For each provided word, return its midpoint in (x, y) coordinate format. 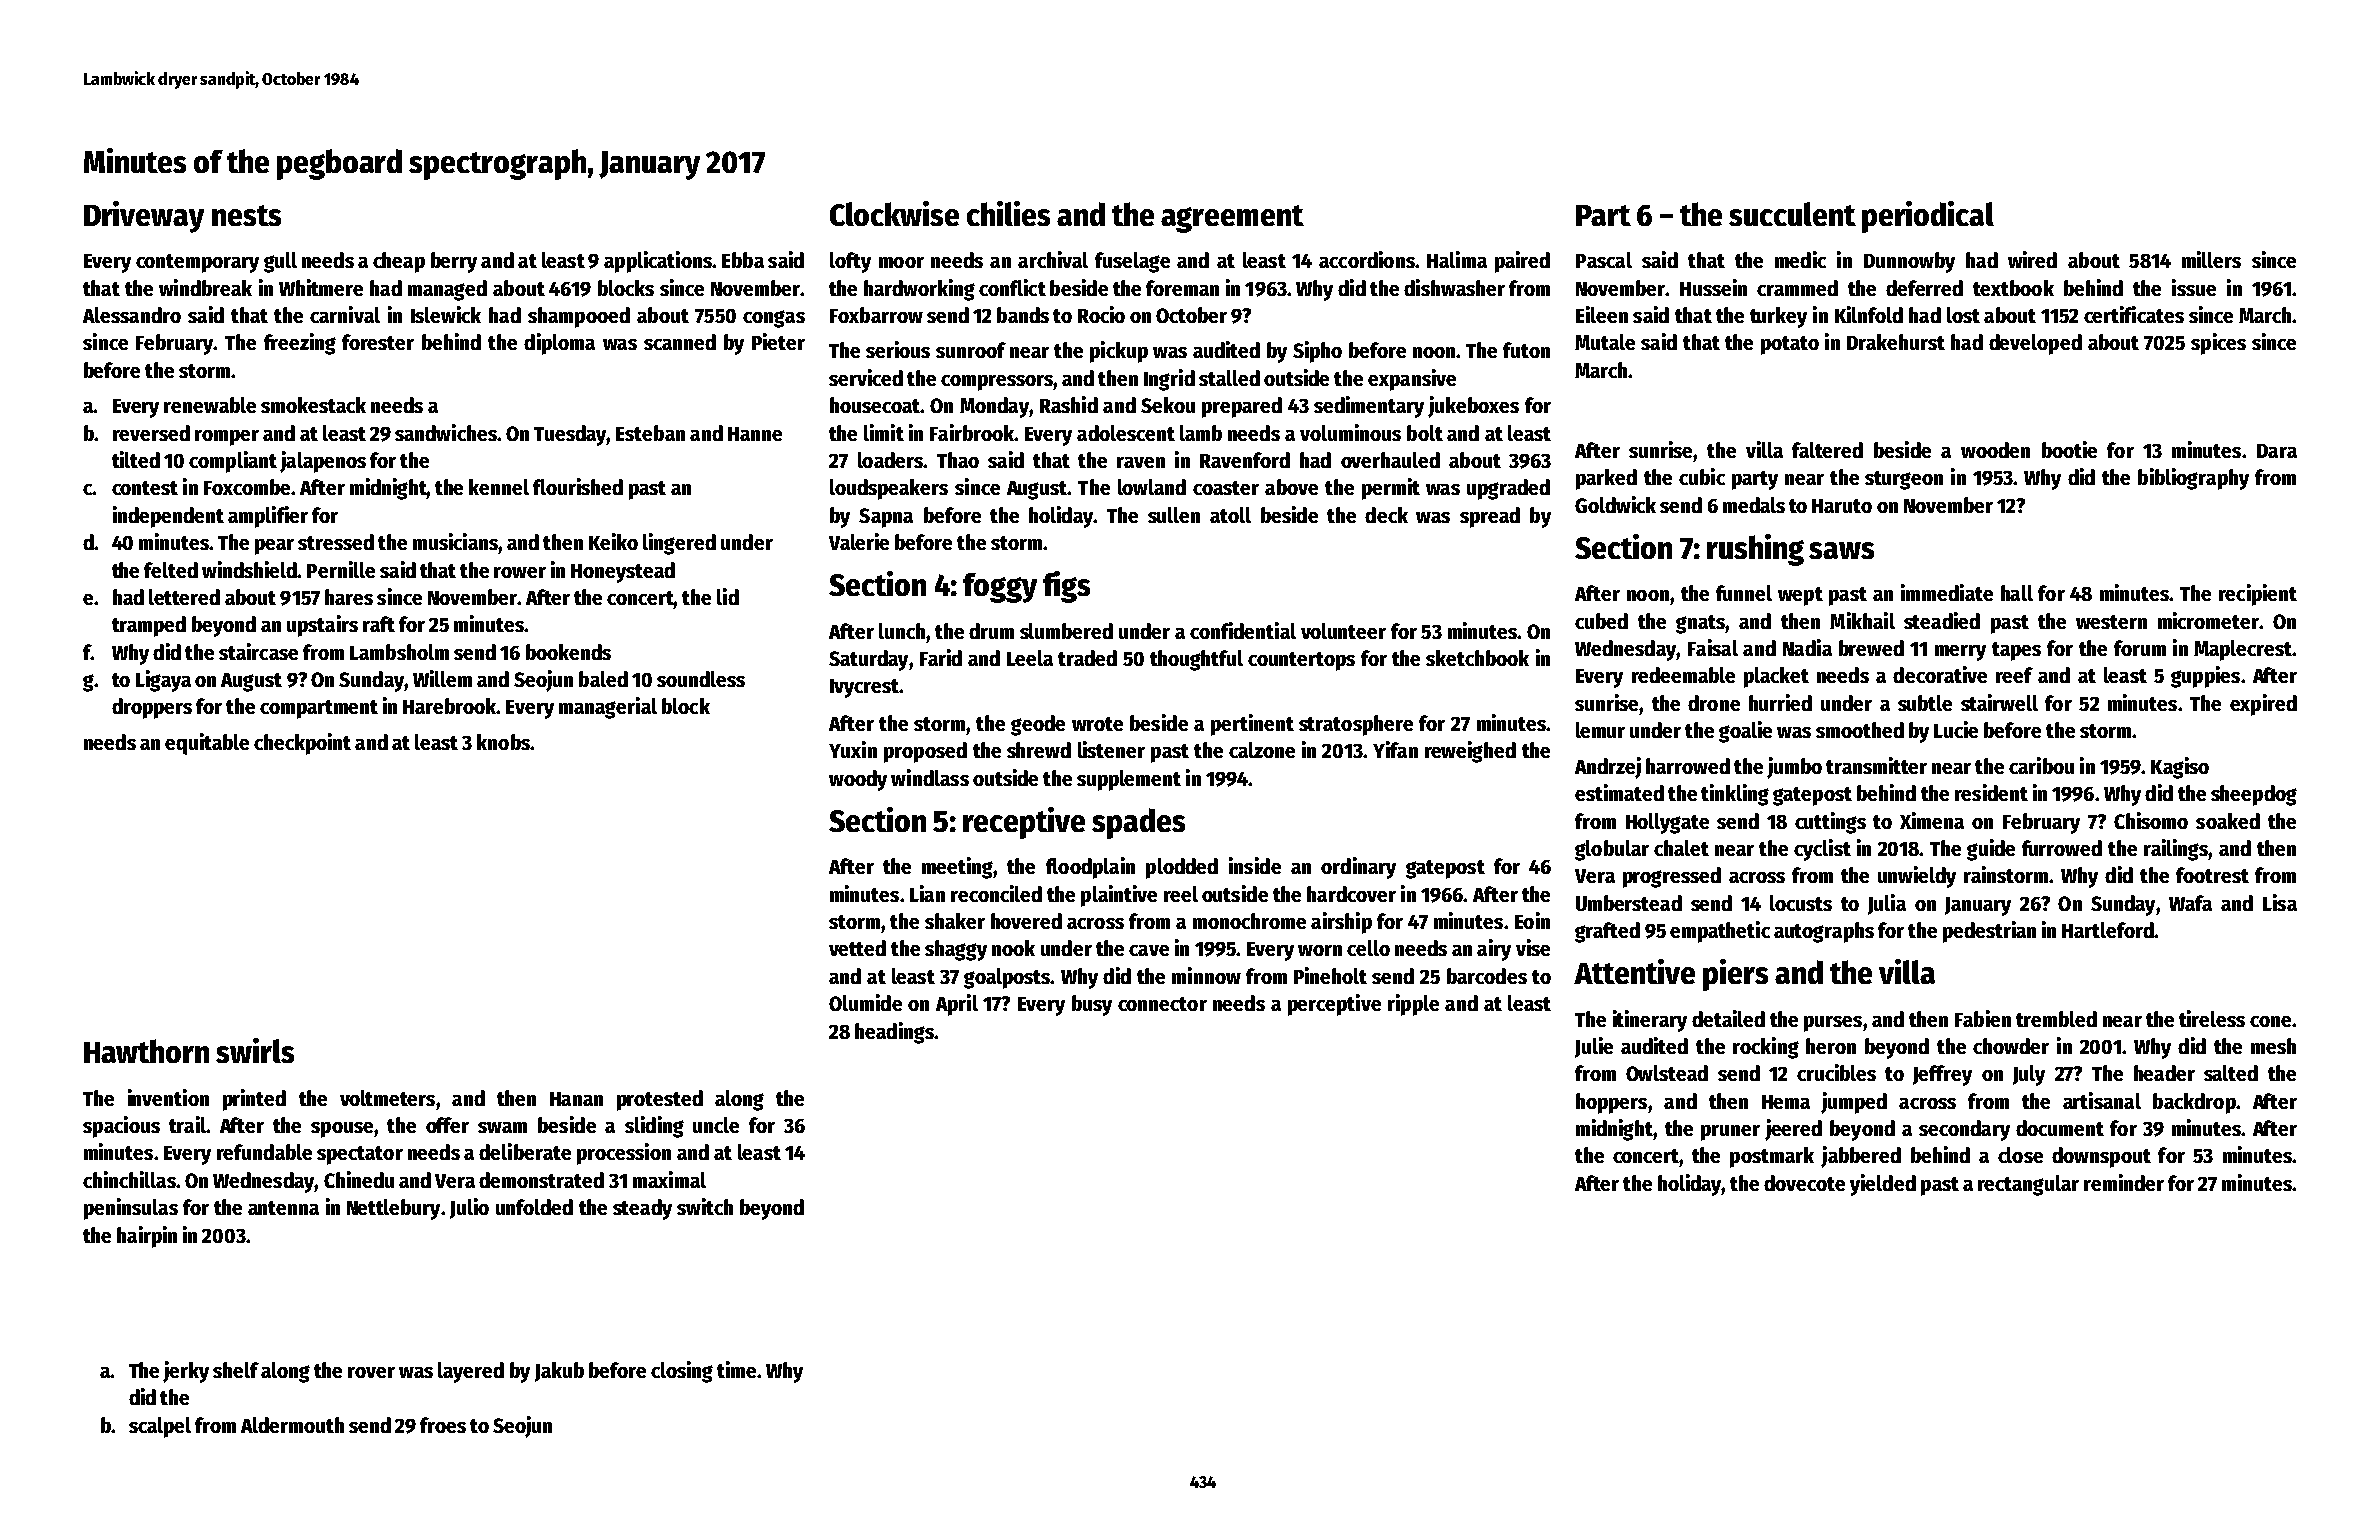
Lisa (2280, 902)
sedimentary (1369, 407)
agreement (1232, 219)
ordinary (1358, 868)
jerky (186, 1372)
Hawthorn (146, 1051)
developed (2035, 344)
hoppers (1611, 1103)
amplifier (268, 517)
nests (246, 215)
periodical (1928, 217)
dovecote (1804, 1183)
